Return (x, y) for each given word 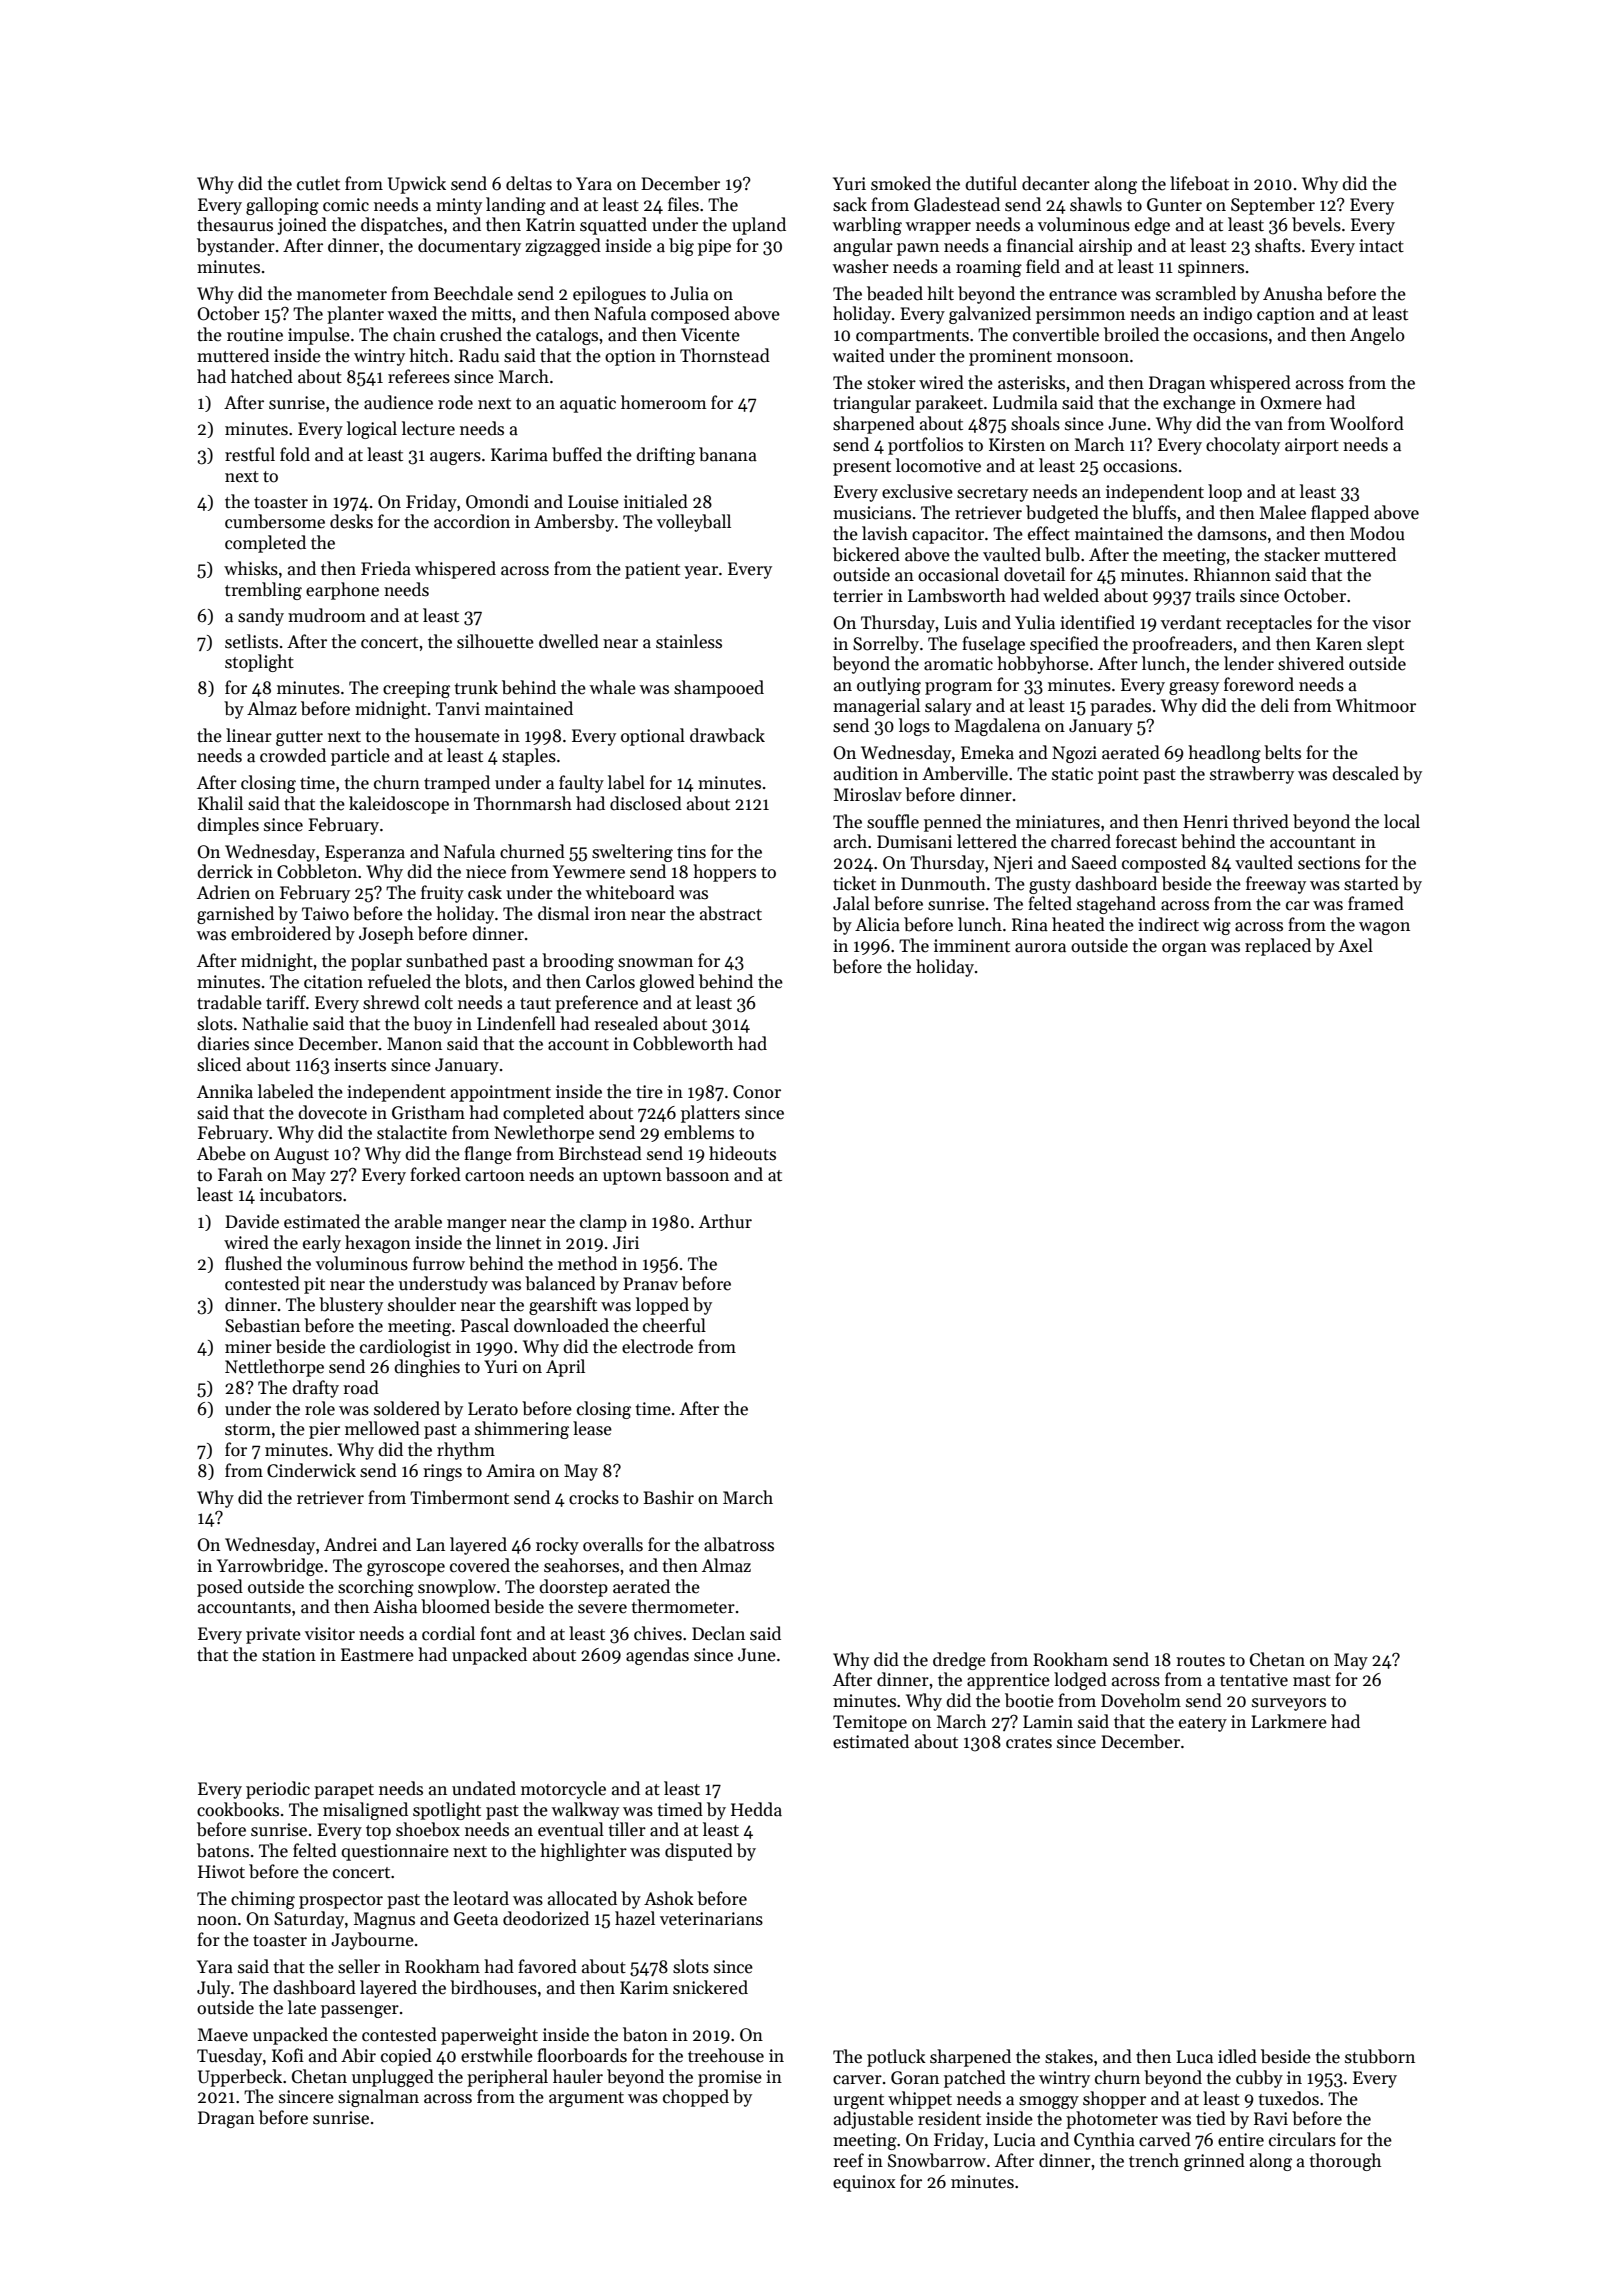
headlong (1224, 754)
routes (1200, 1661)
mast (1312, 1681)
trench (1154, 2160)
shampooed (719, 689)
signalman (378, 2098)
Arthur (725, 1221)
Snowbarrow (937, 2160)
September (1273, 206)
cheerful (674, 1325)
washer (860, 266)
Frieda (386, 568)
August (301, 1155)
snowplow (457, 1588)
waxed (412, 313)
